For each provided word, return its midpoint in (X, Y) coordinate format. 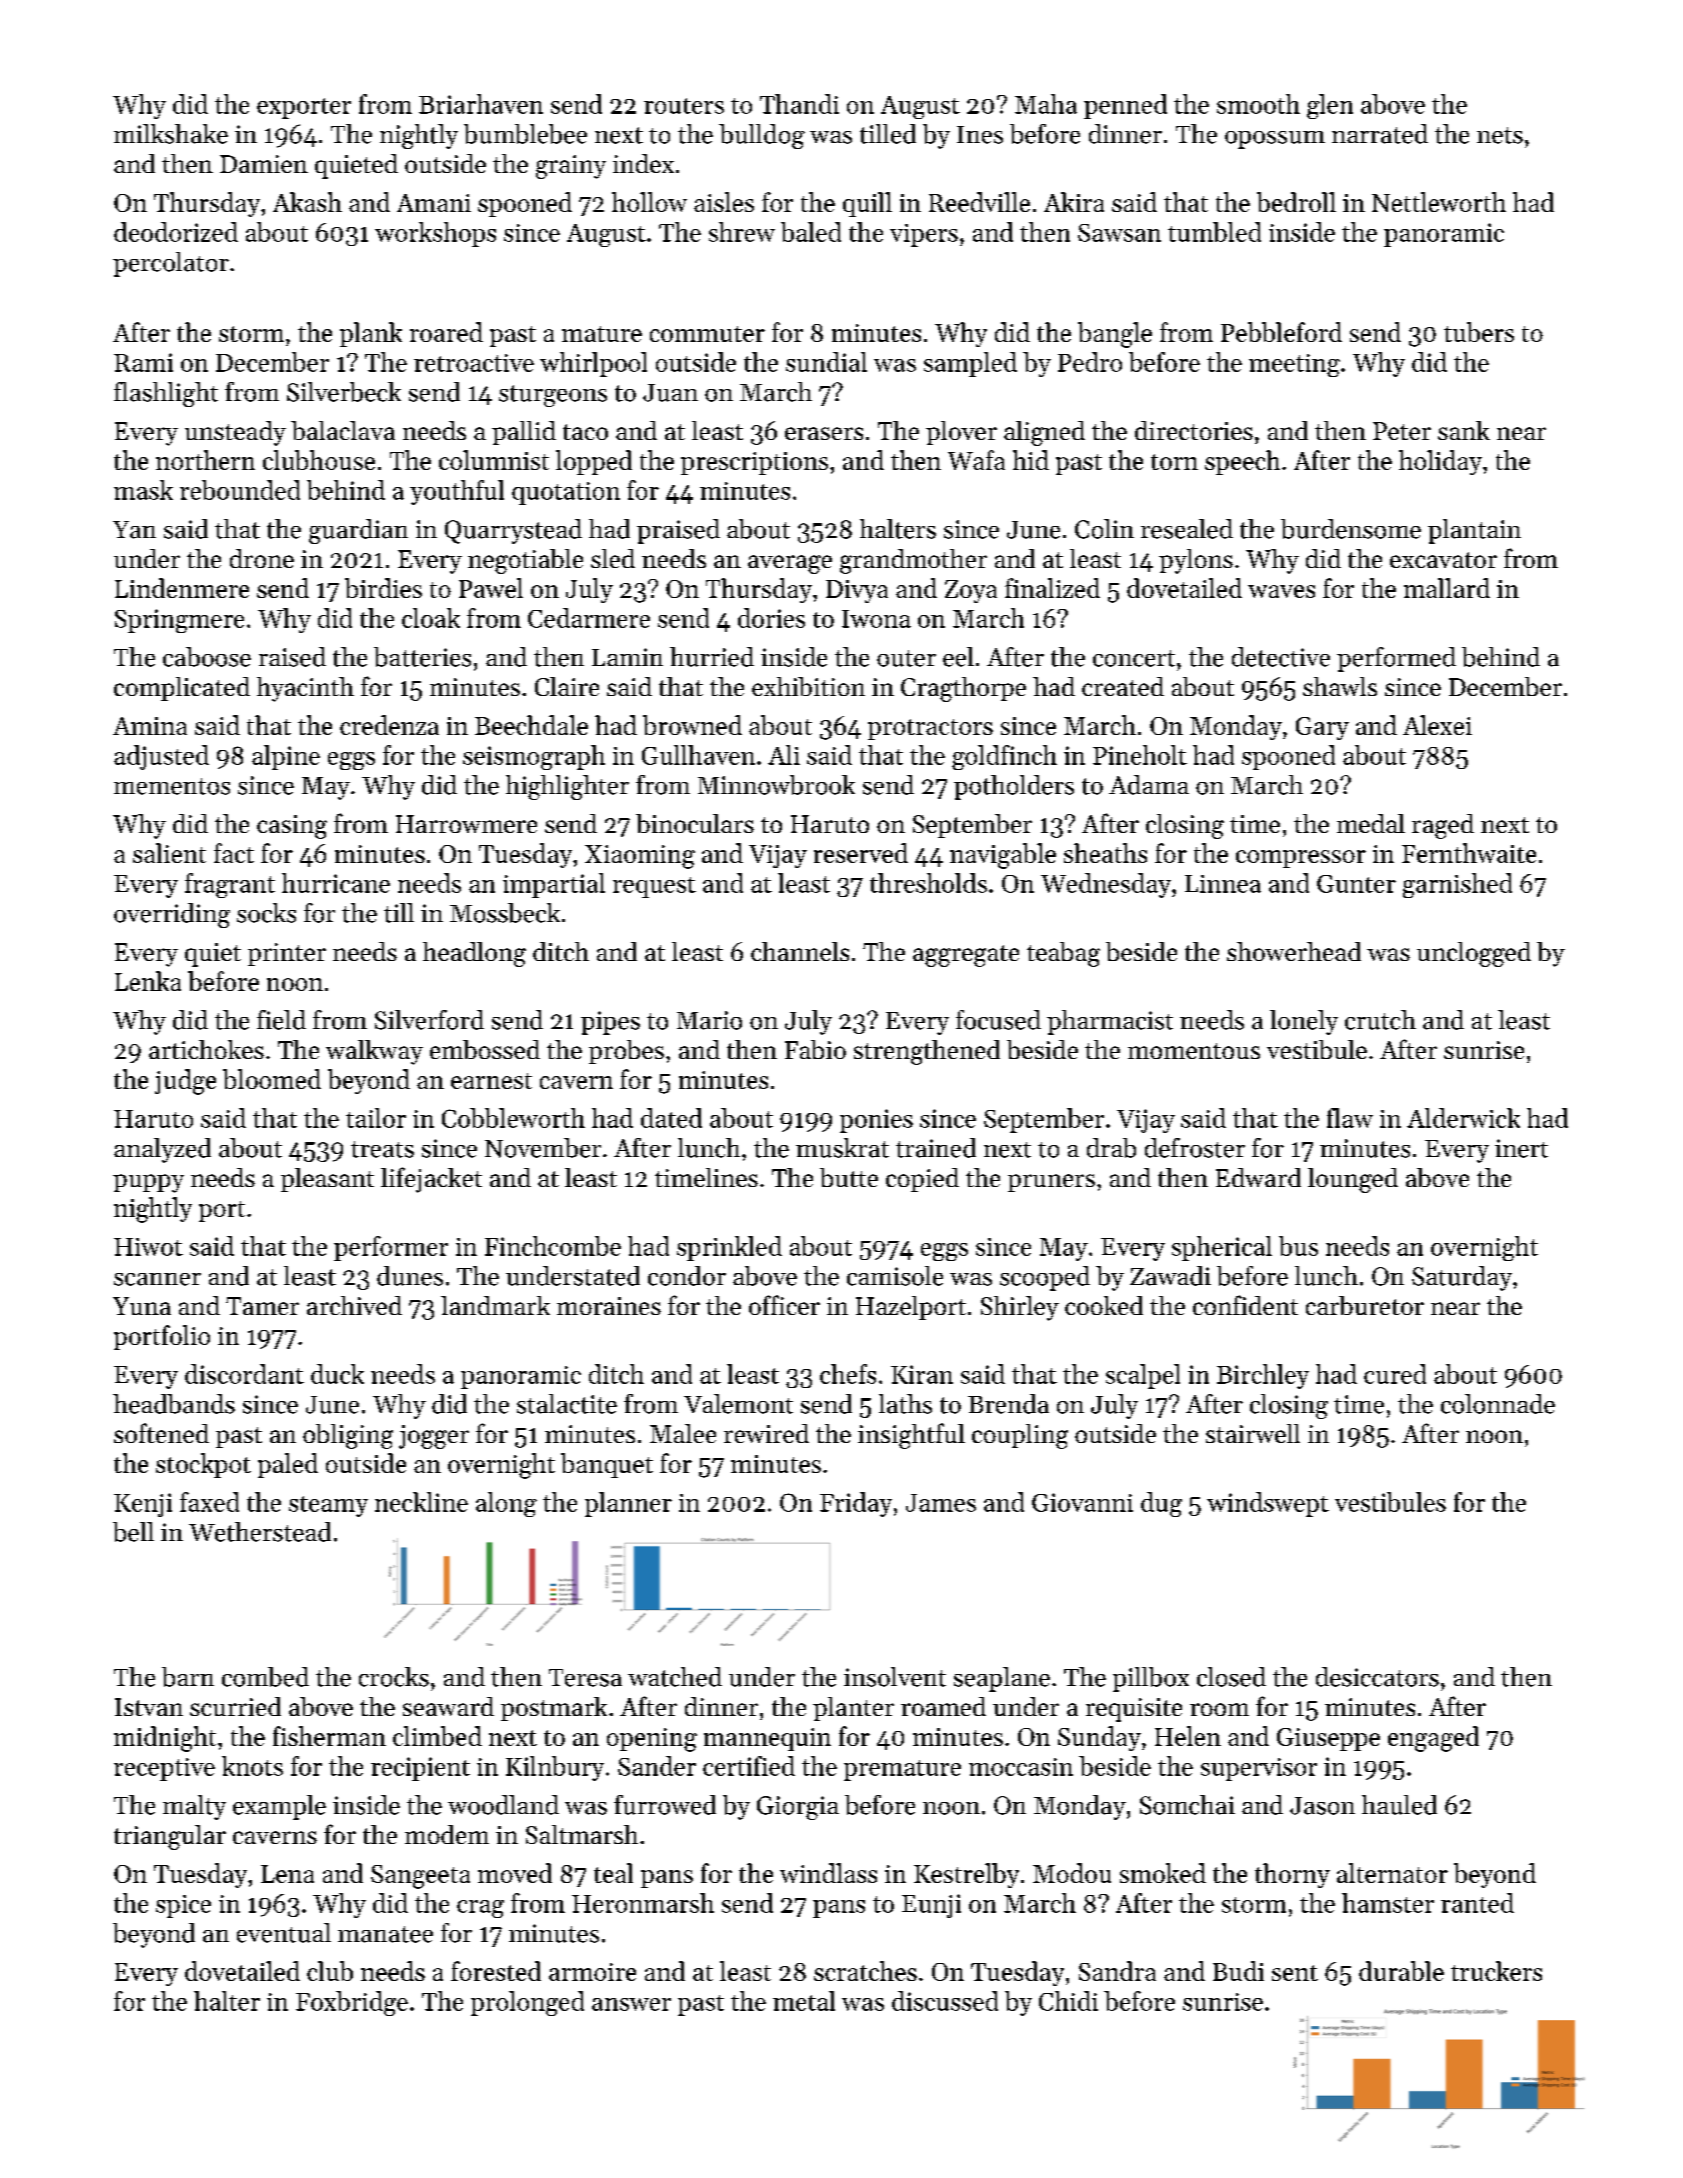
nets (1500, 135)
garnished (1457, 885)
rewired (766, 1433)
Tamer (262, 1306)
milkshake (171, 134)
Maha (1046, 104)
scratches (865, 1971)
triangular (170, 1837)
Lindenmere (182, 588)
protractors (930, 729)
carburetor (1365, 1305)
